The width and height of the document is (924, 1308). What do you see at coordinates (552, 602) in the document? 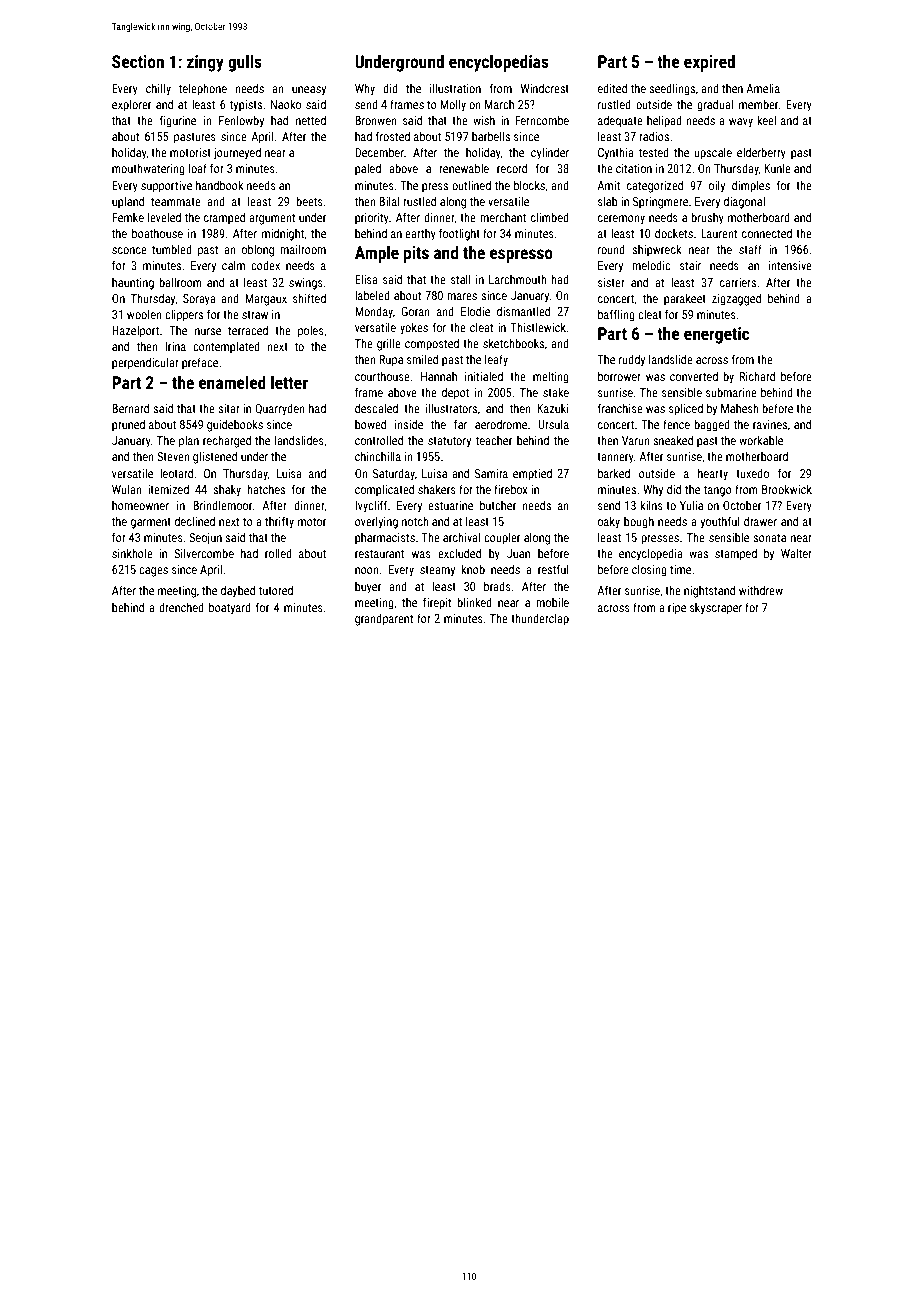
I see `mobile` at bounding box center [552, 602].
